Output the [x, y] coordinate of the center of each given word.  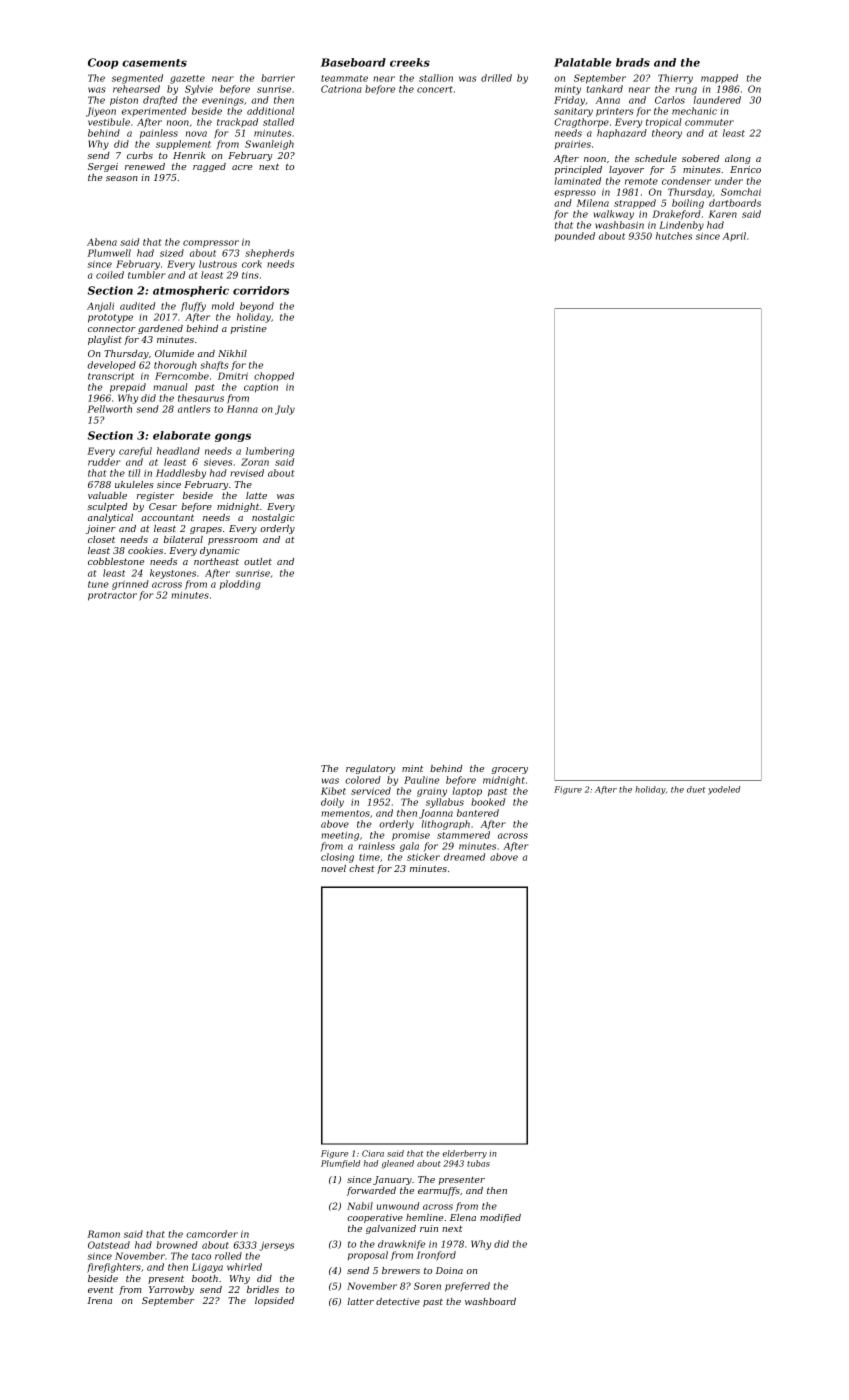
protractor [112, 596]
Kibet [333, 791]
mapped [719, 79]
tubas [478, 1163]
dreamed [464, 857]
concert [435, 89]
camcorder [212, 1234]
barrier [278, 78]
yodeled [724, 790]
